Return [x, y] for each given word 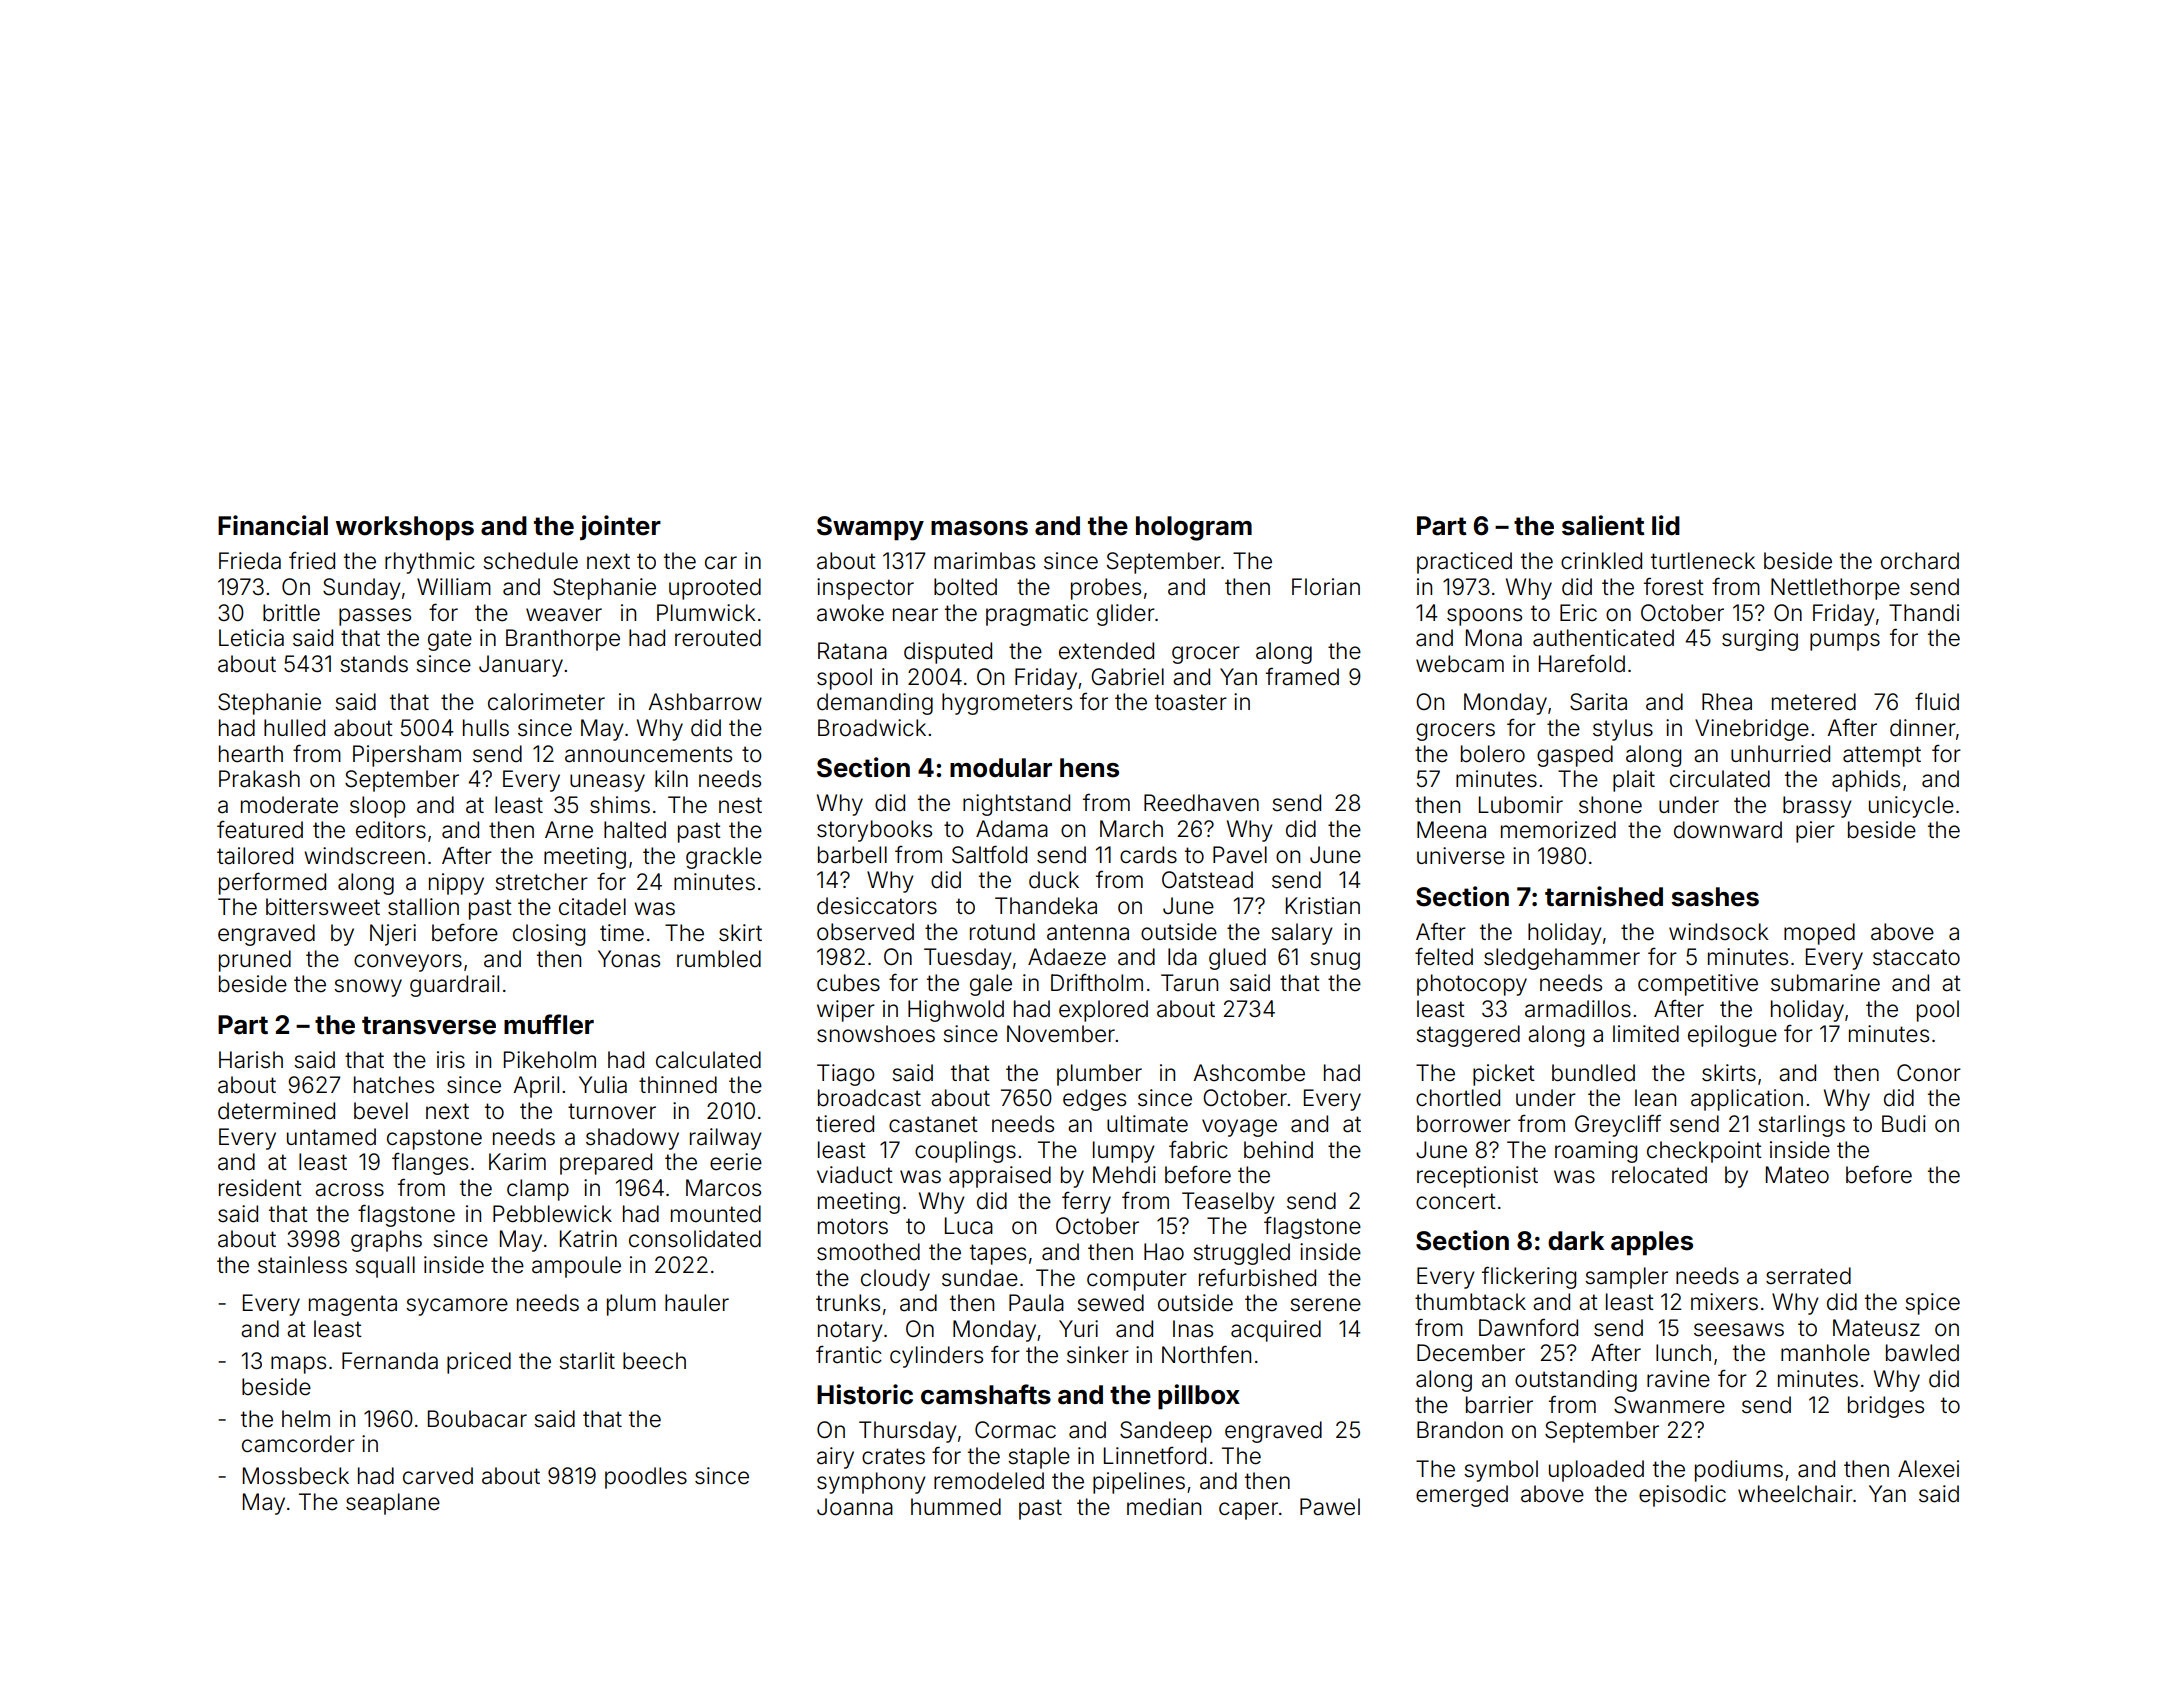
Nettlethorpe [1835, 589]
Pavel [1240, 855]
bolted [965, 587]
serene [1325, 1305]
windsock [1718, 932]
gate [450, 640]
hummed [956, 1507]
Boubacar [477, 1419]
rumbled [719, 959]
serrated [1808, 1276]
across [349, 1190]
